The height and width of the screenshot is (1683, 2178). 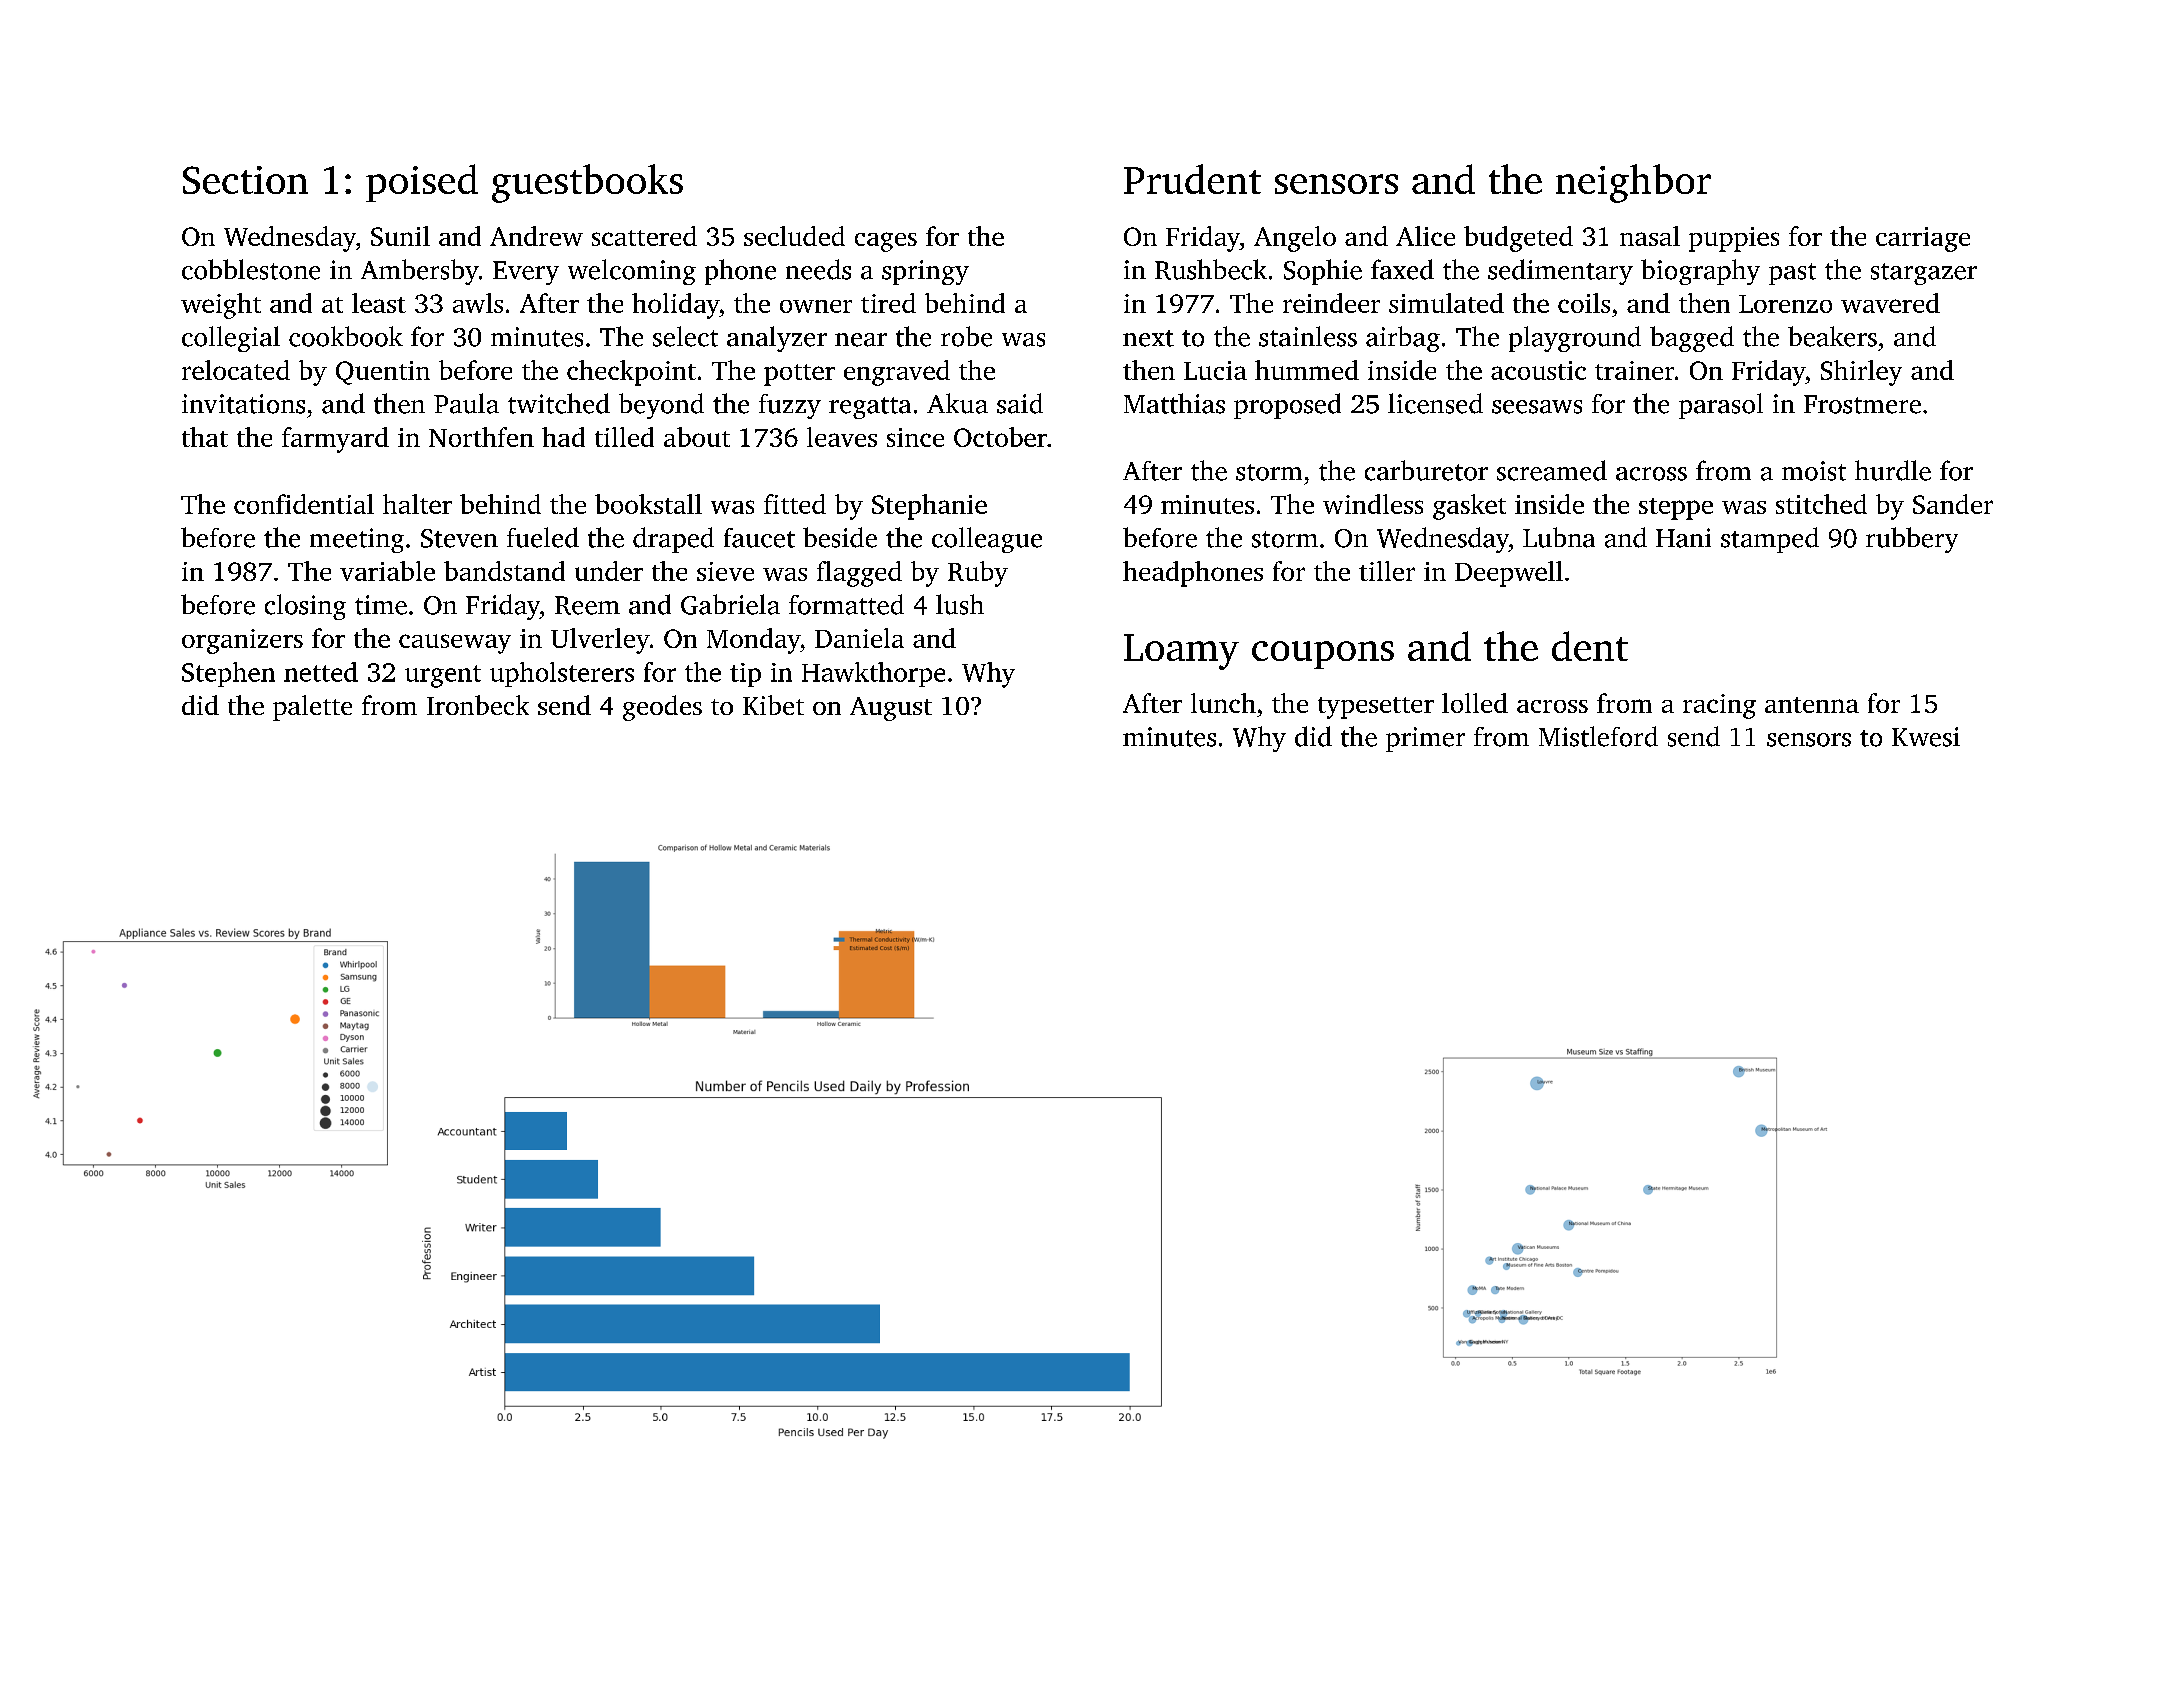 I want to click on Sunil, so click(x=400, y=236).
